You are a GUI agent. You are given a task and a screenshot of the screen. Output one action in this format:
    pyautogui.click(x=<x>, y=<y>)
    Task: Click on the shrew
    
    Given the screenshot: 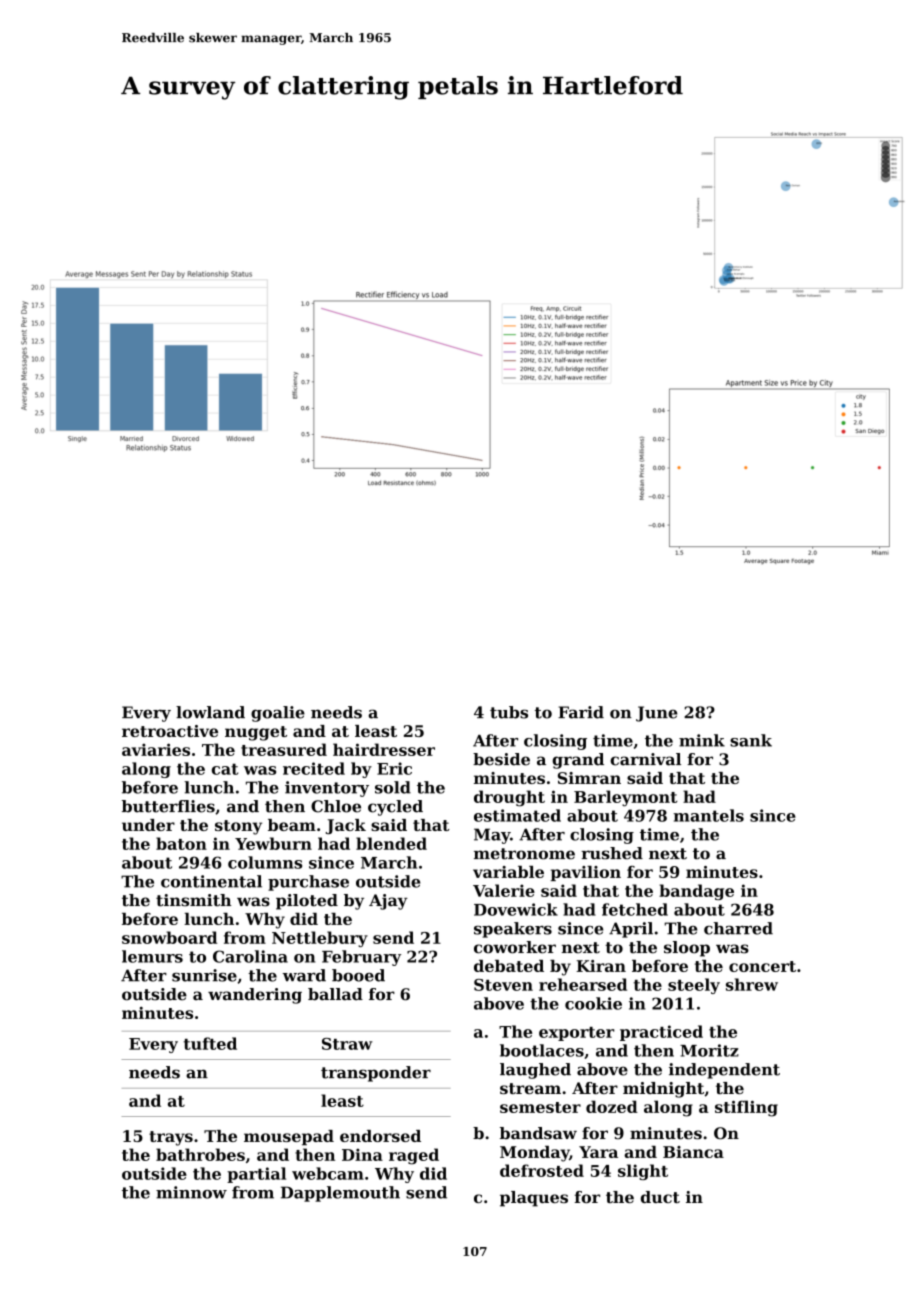 What is the action you would take?
    pyautogui.click(x=752, y=984)
